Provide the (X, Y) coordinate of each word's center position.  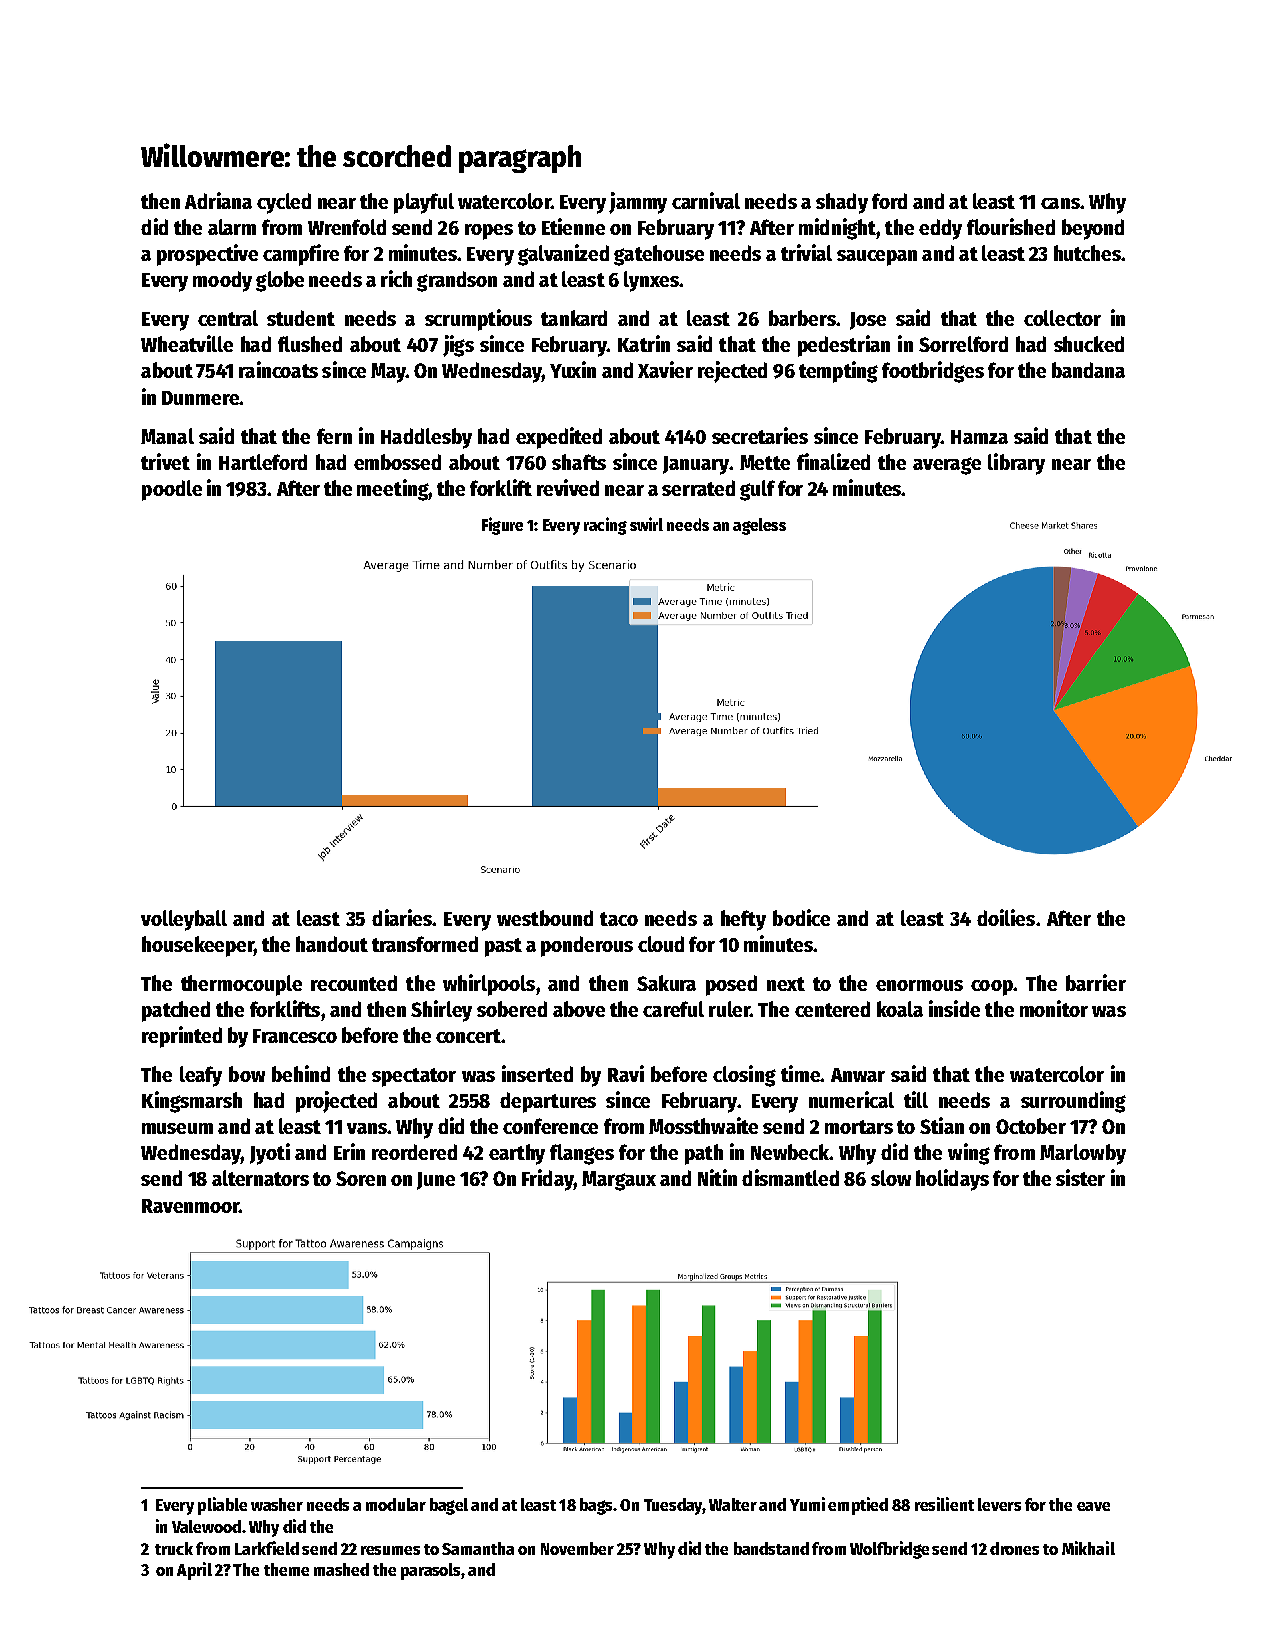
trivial (806, 252)
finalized (833, 461)
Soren (361, 1178)
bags (596, 1506)
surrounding (1073, 1102)
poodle (172, 490)
